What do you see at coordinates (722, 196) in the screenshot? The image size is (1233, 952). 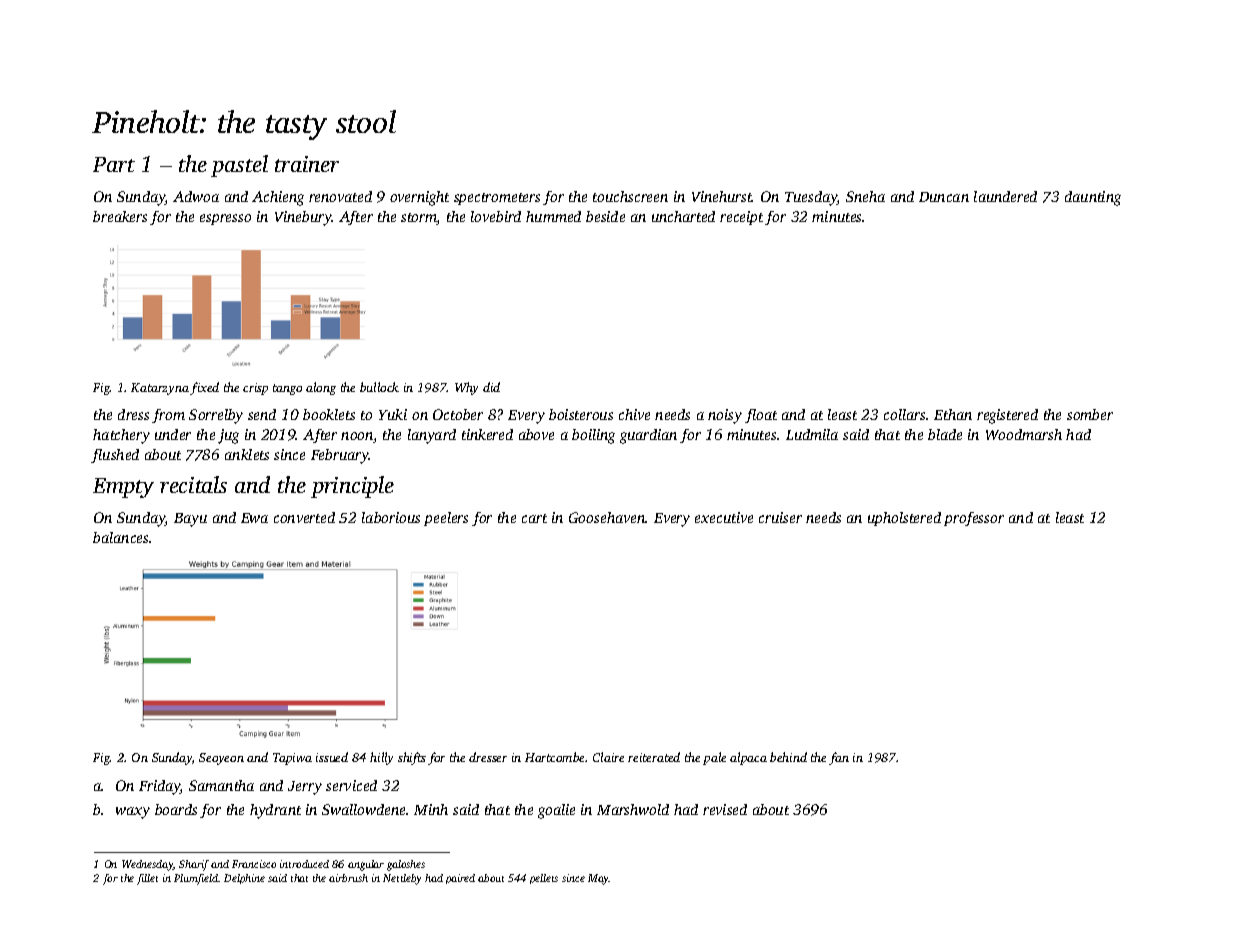 I see `Vinehurst` at bounding box center [722, 196].
